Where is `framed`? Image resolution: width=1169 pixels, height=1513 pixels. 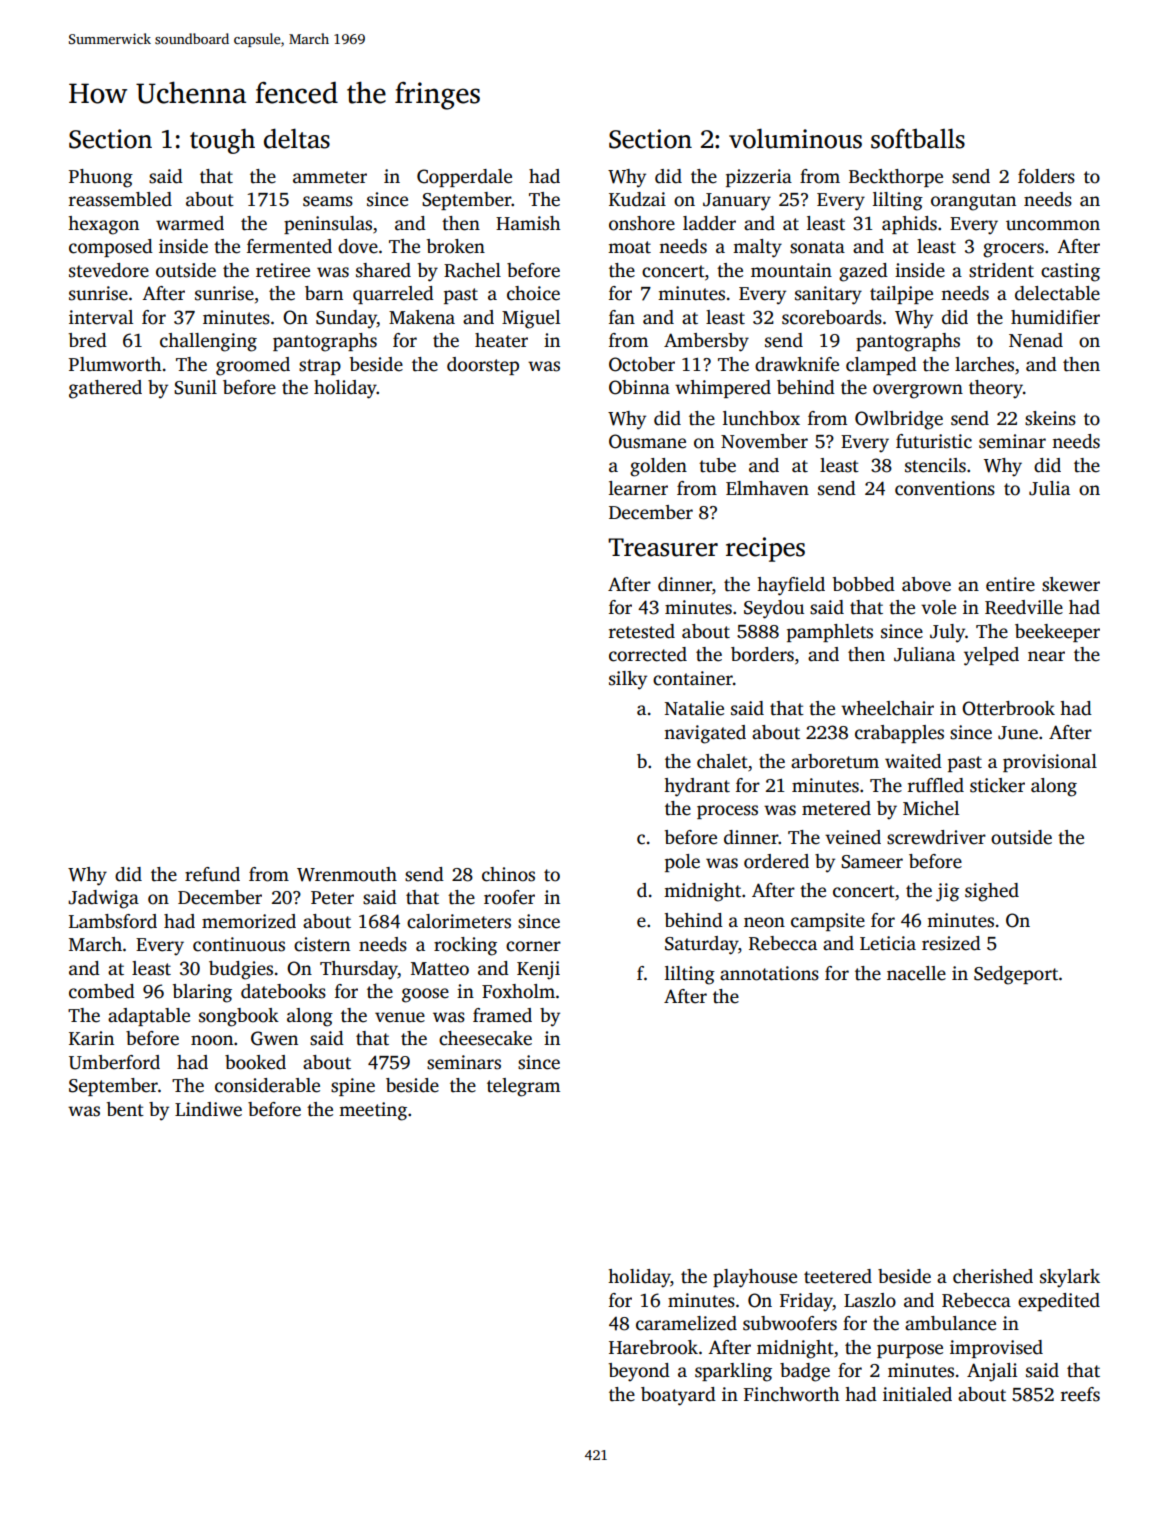
framed is located at coordinates (502, 1015).
